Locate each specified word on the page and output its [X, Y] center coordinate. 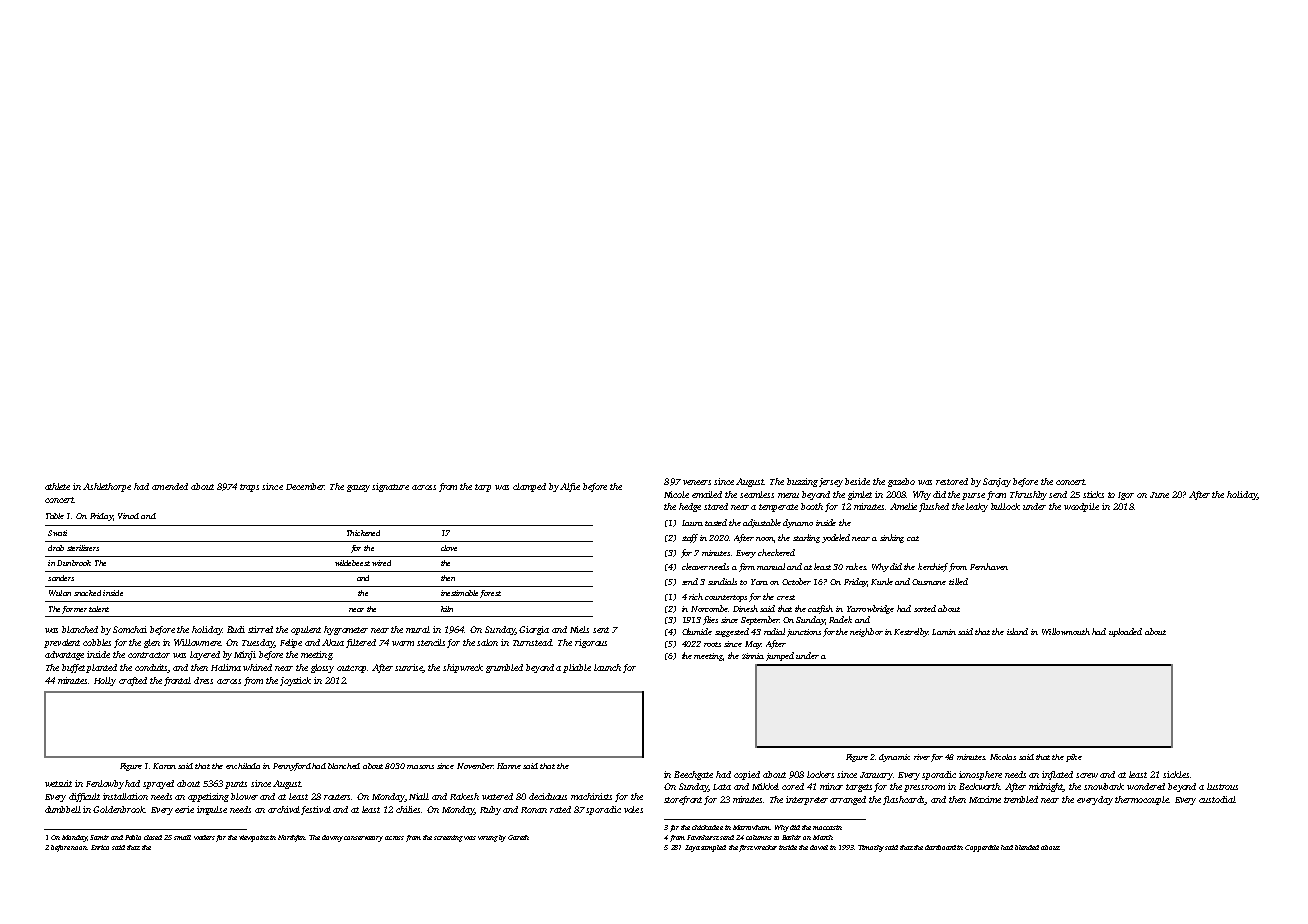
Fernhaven [989, 566]
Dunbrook [74, 563]
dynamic [894, 758]
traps [249, 488]
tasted [716, 522]
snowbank [1104, 786]
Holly [105, 681]
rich [696, 596]
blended [1027, 847]
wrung [488, 839]
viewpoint [254, 838]
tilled [958, 581]
